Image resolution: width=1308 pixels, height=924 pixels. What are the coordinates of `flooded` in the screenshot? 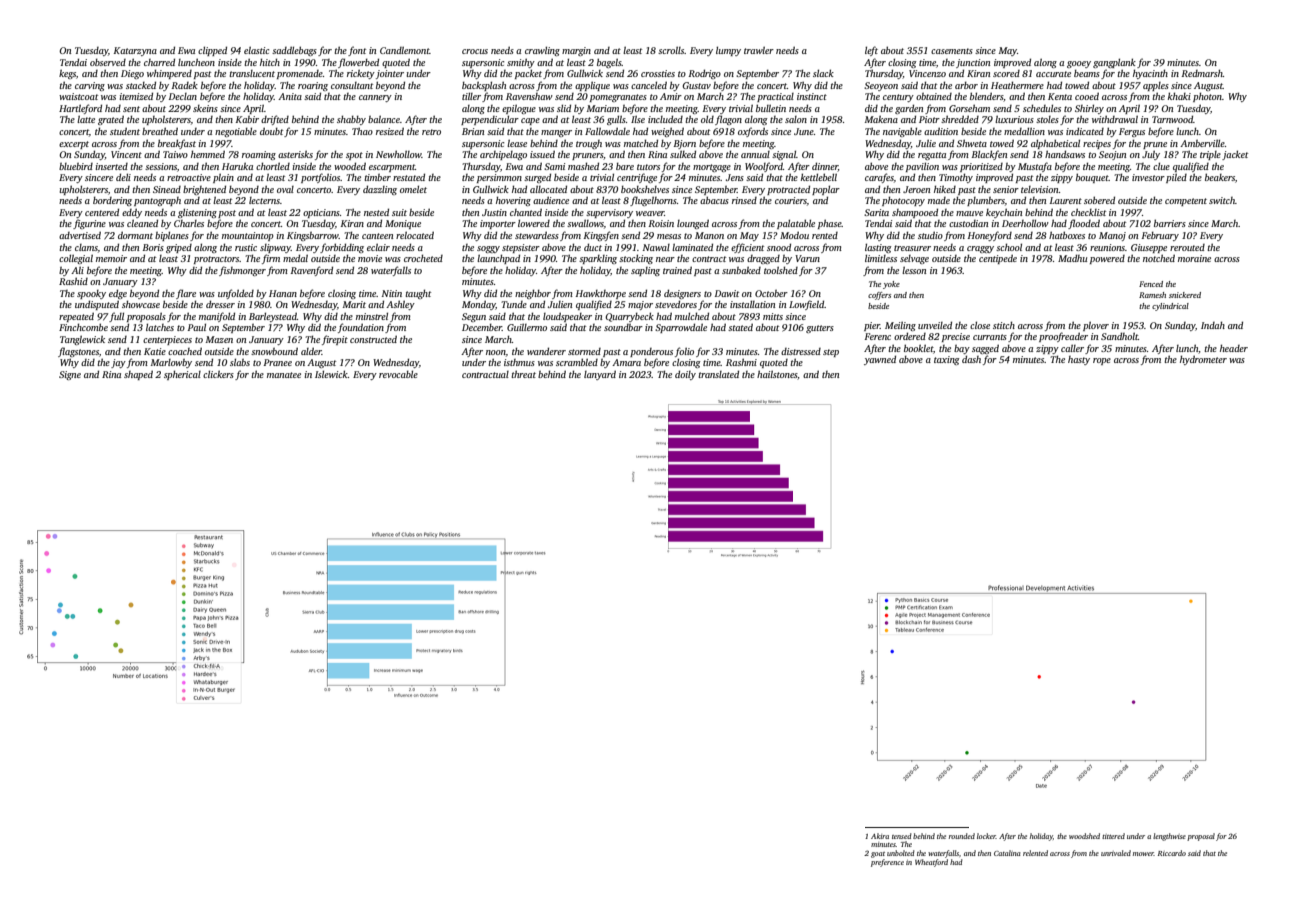 It's located at (1084, 224).
